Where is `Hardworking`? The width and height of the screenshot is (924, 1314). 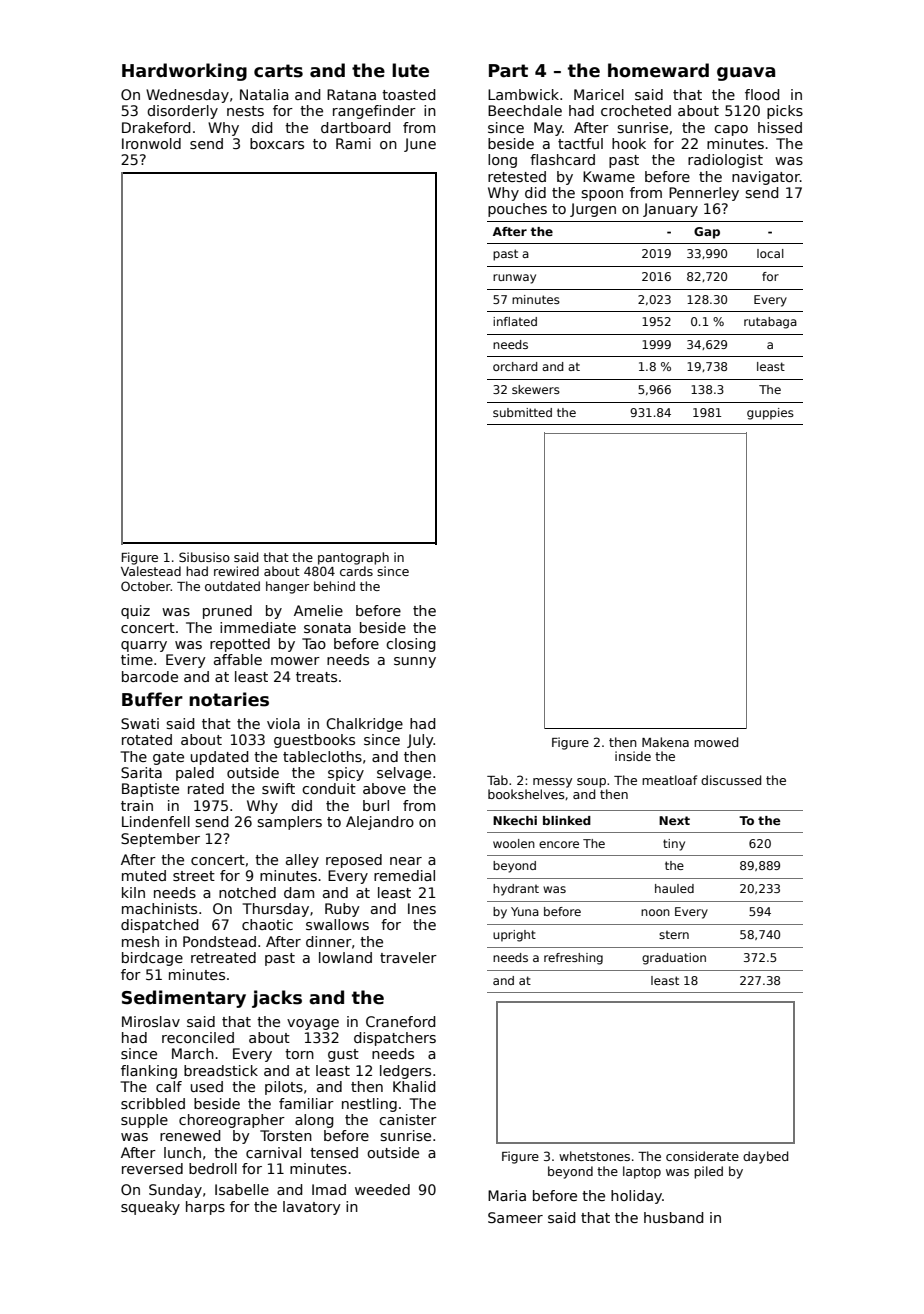
Hardworking is located at coordinates (184, 72).
